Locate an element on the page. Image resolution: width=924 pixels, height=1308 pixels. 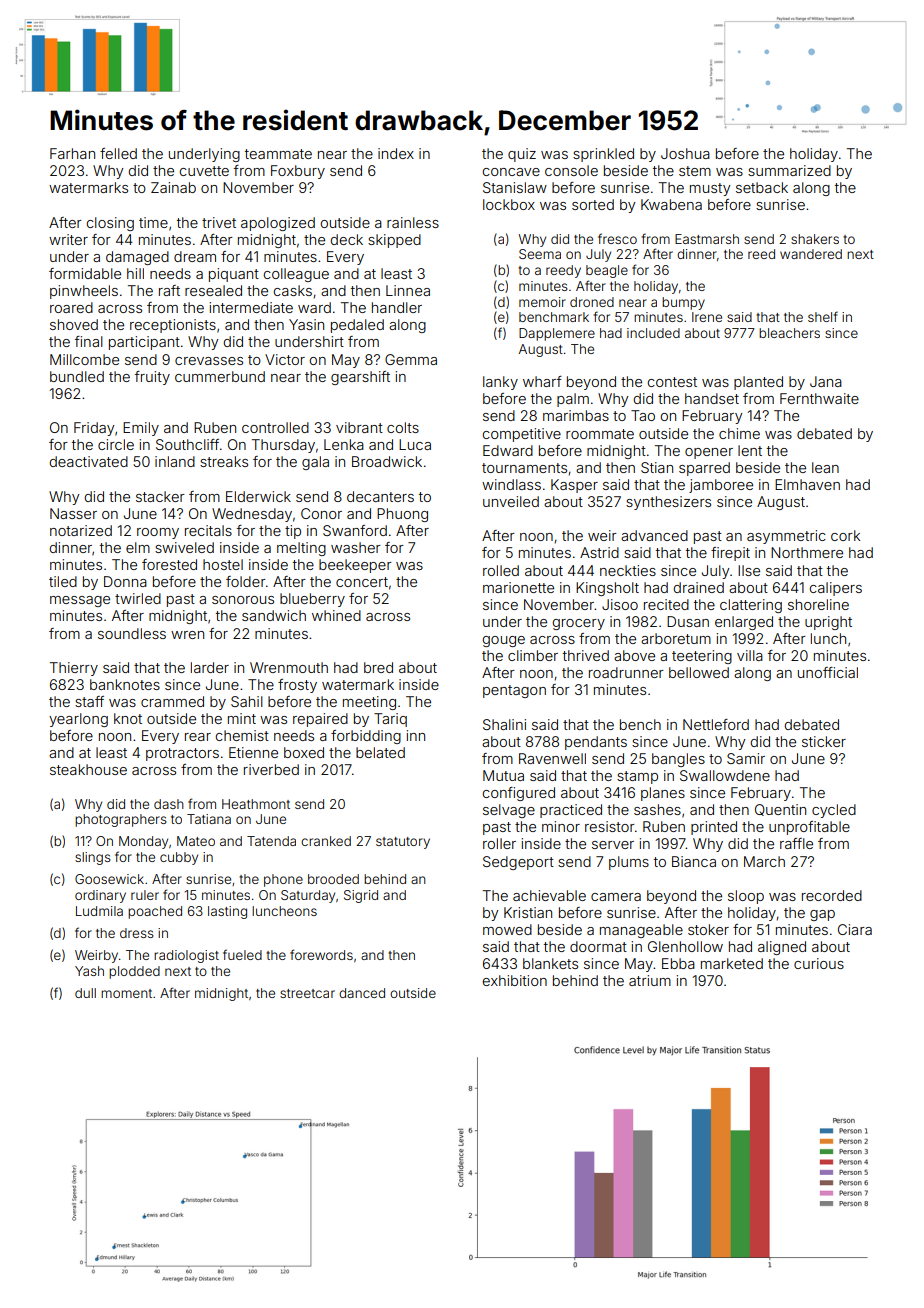
lockbox is located at coordinates (509, 204).
